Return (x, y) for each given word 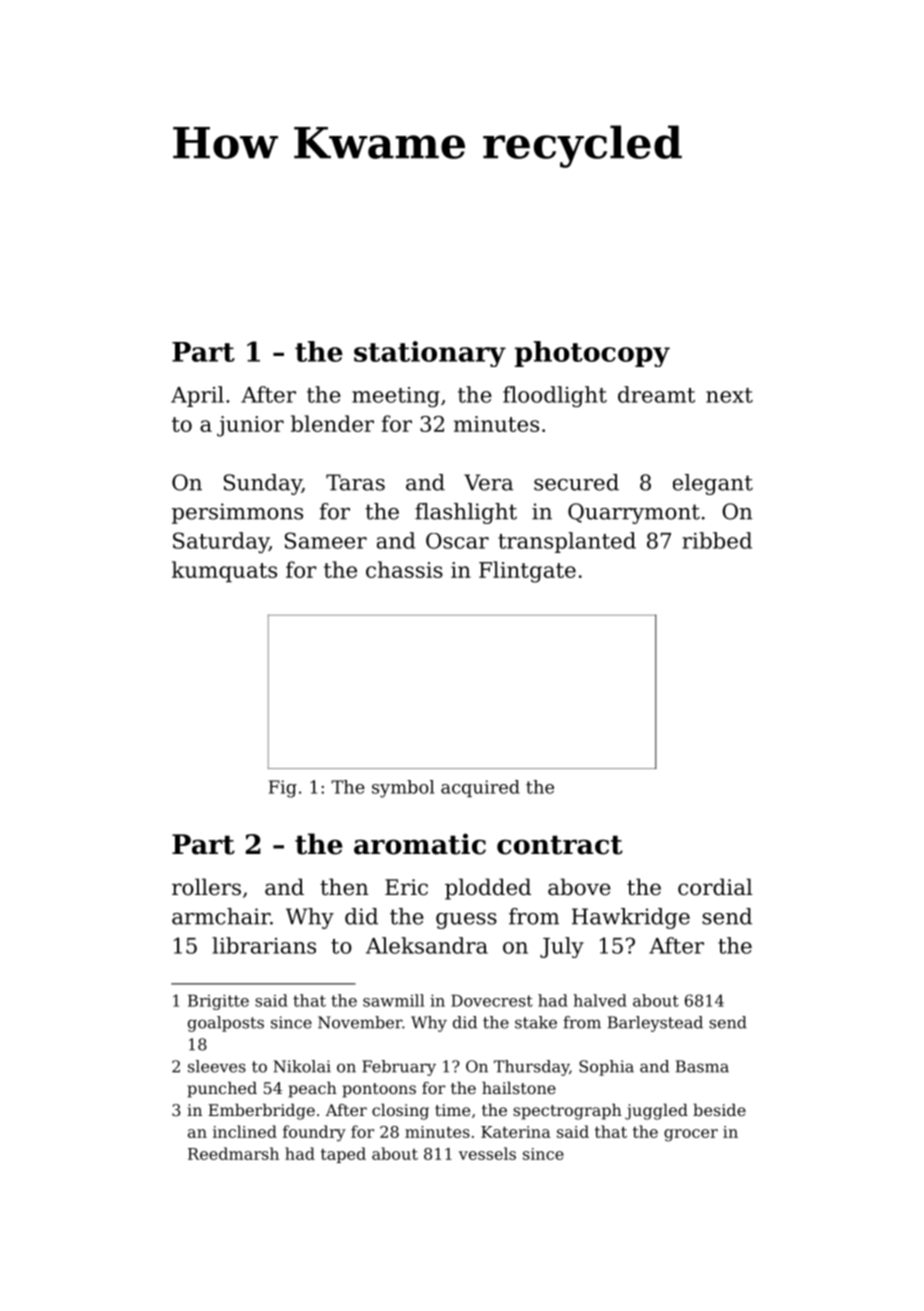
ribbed (717, 540)
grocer (691, 1135)
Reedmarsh (233, 1153)
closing (400, 1112)
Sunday (263, 484)
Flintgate (527, 572)
